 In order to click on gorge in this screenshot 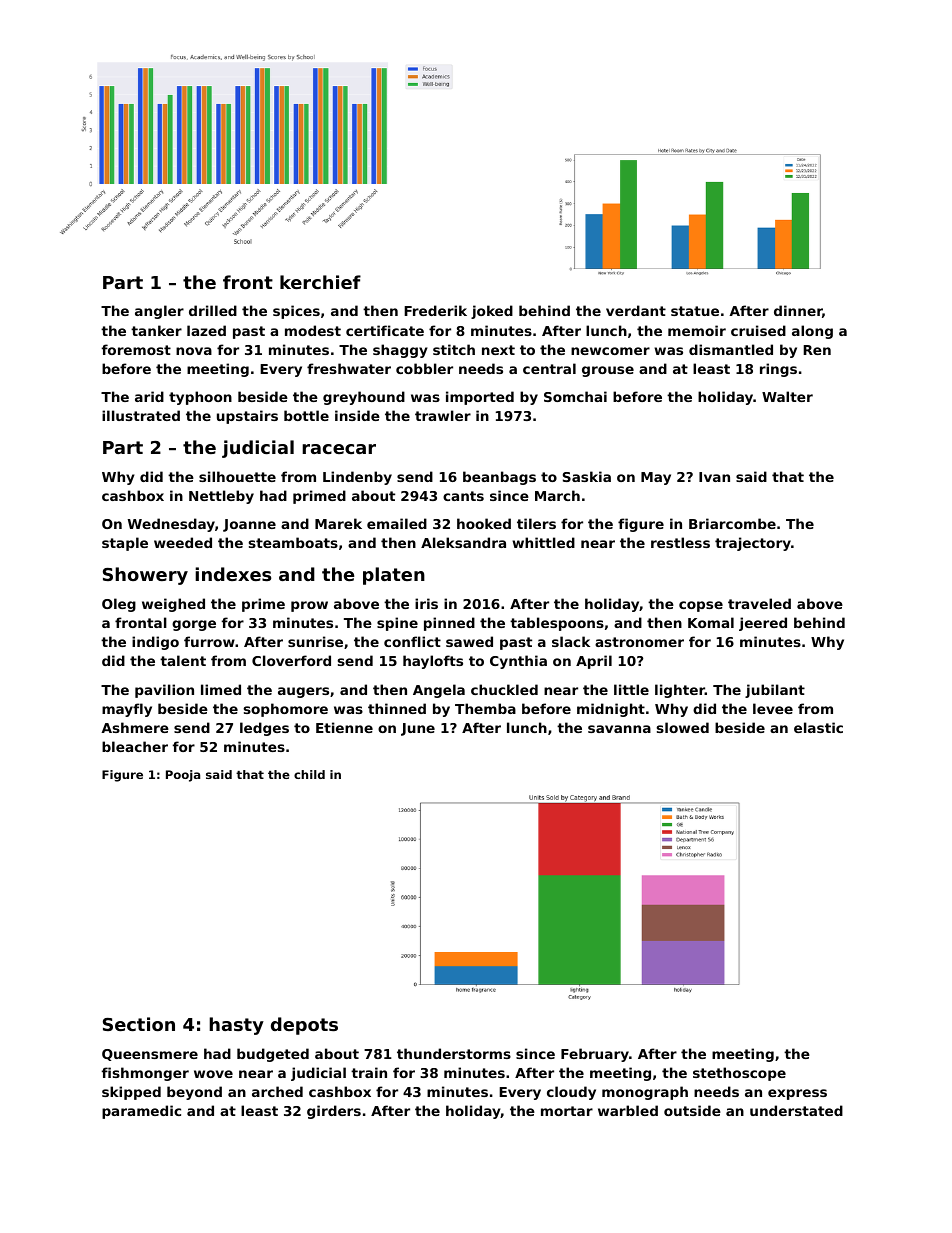, I will do `click(194, 625)`.
